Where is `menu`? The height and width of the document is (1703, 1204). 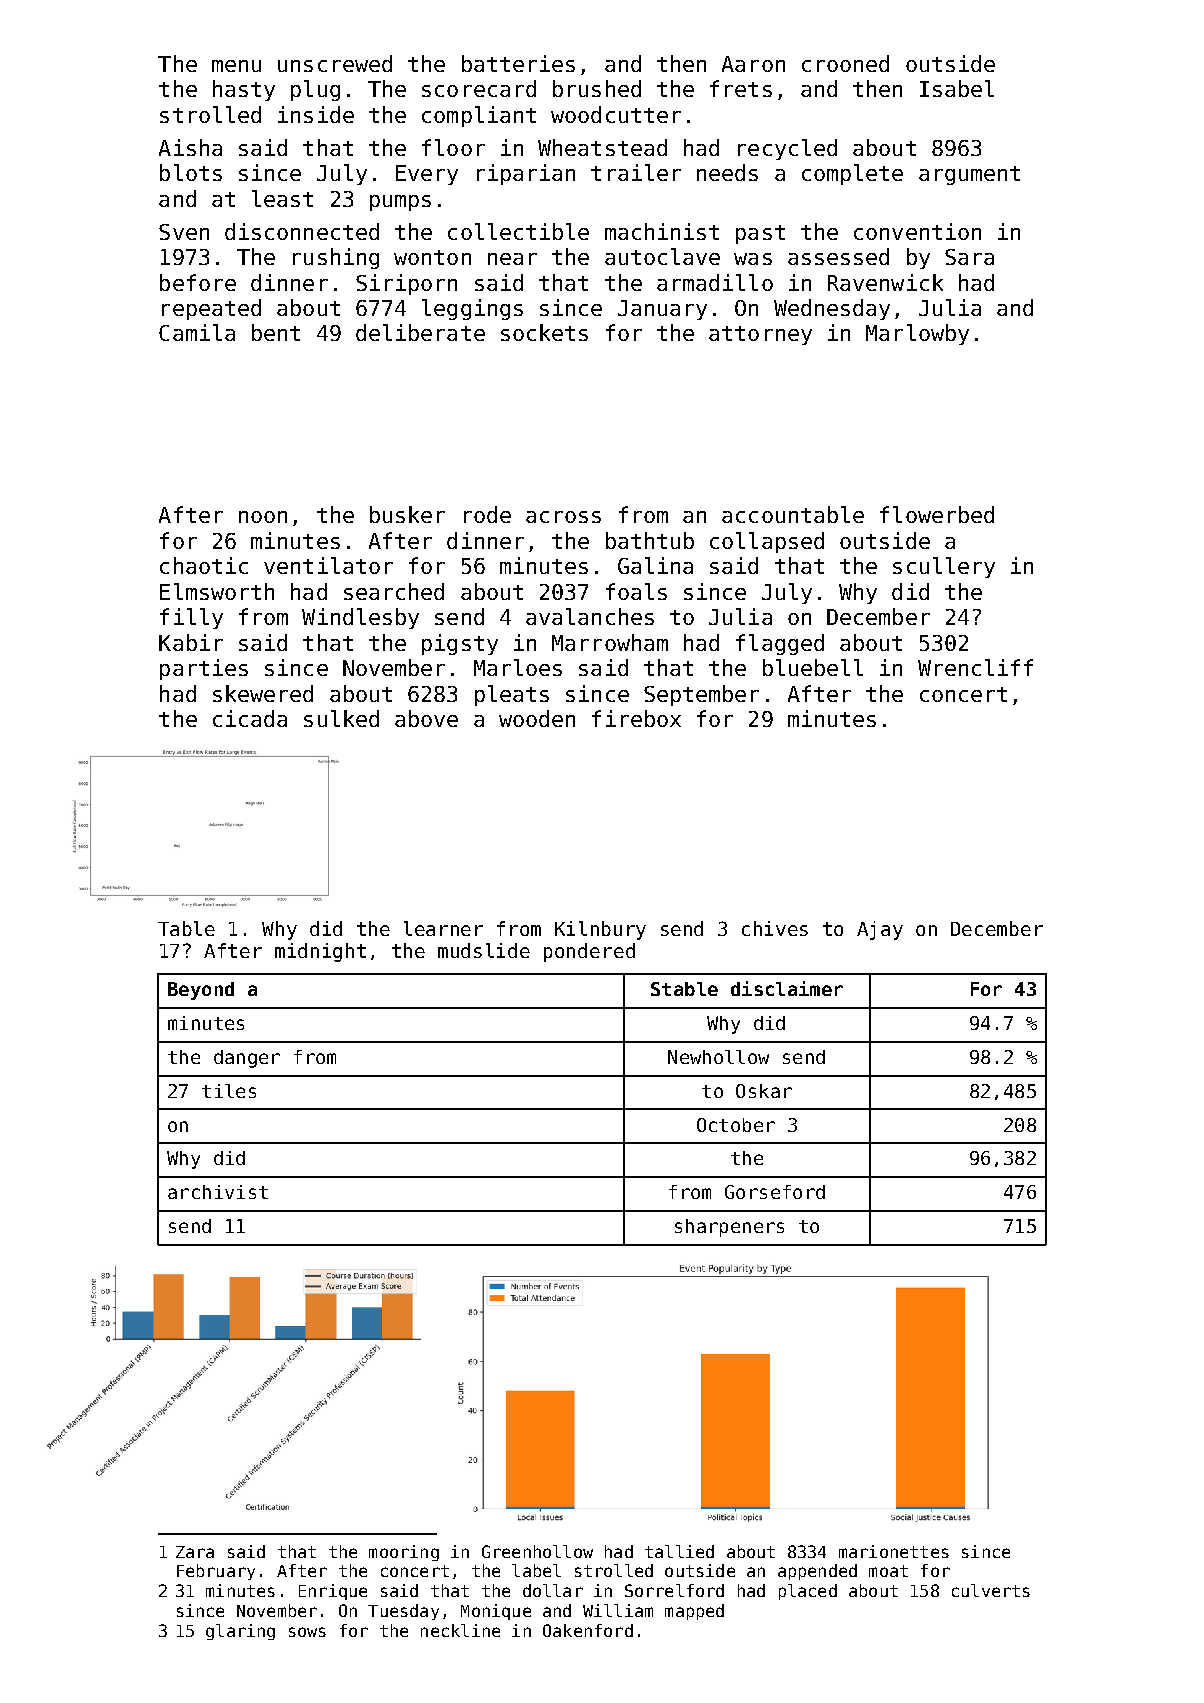
menu is located at coordinates (236, 66).
